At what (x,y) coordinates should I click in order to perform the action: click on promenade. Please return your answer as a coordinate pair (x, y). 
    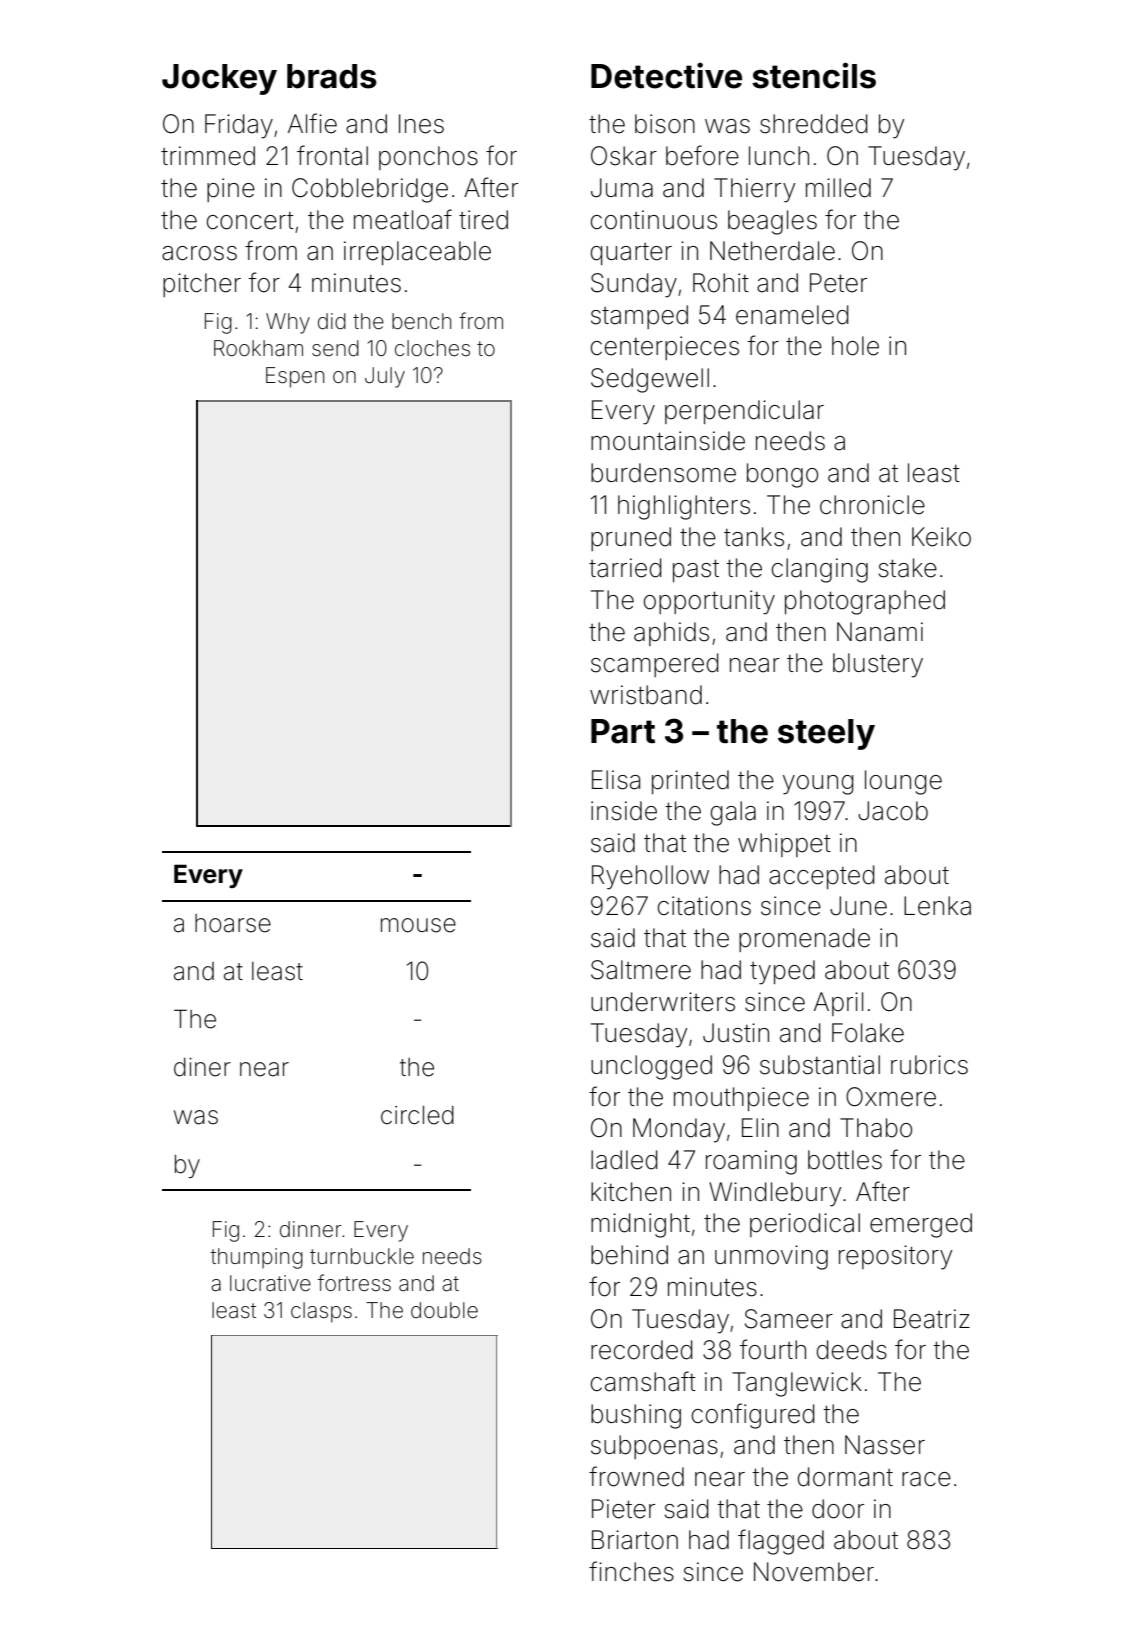
    Looking at the image, I should click on (804, 940).
